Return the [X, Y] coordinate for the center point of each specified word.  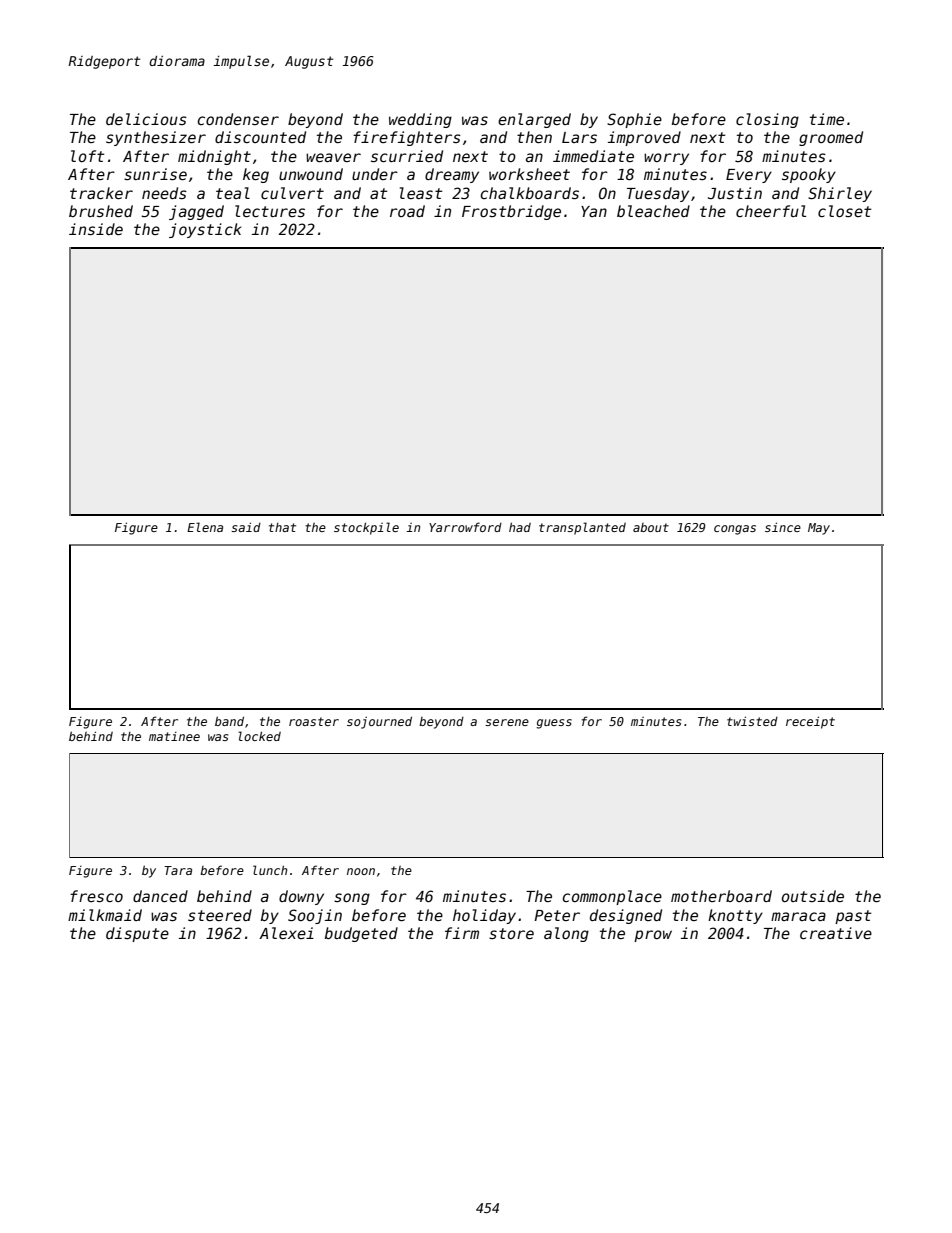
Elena [205, 527]
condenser [238, 119]
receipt [810, 722]
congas [735, 530]
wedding [420, 120]
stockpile [366, 528]
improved [644, 138]
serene [507, 722]
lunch [270, 870]
